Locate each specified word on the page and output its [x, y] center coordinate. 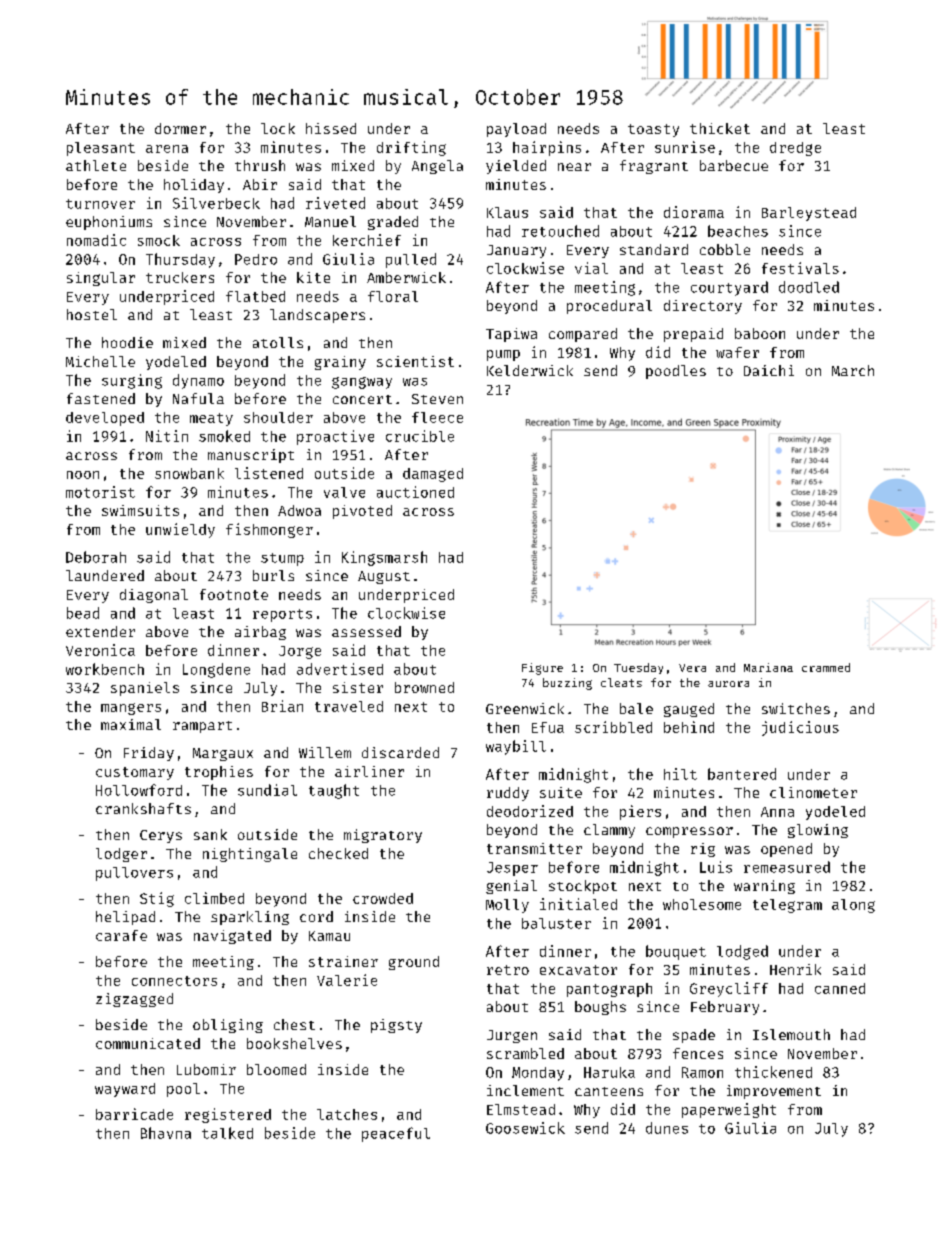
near [574, 167]
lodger [121, 855]
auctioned [415, 492]
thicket [720, 128]
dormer [180, 128]
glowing [818, 831]
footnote [234, 594]
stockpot [583, 887]
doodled [809, 287]
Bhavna [166, 1133]
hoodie [127, 342]
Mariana [768, 667]
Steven [437, 399]
